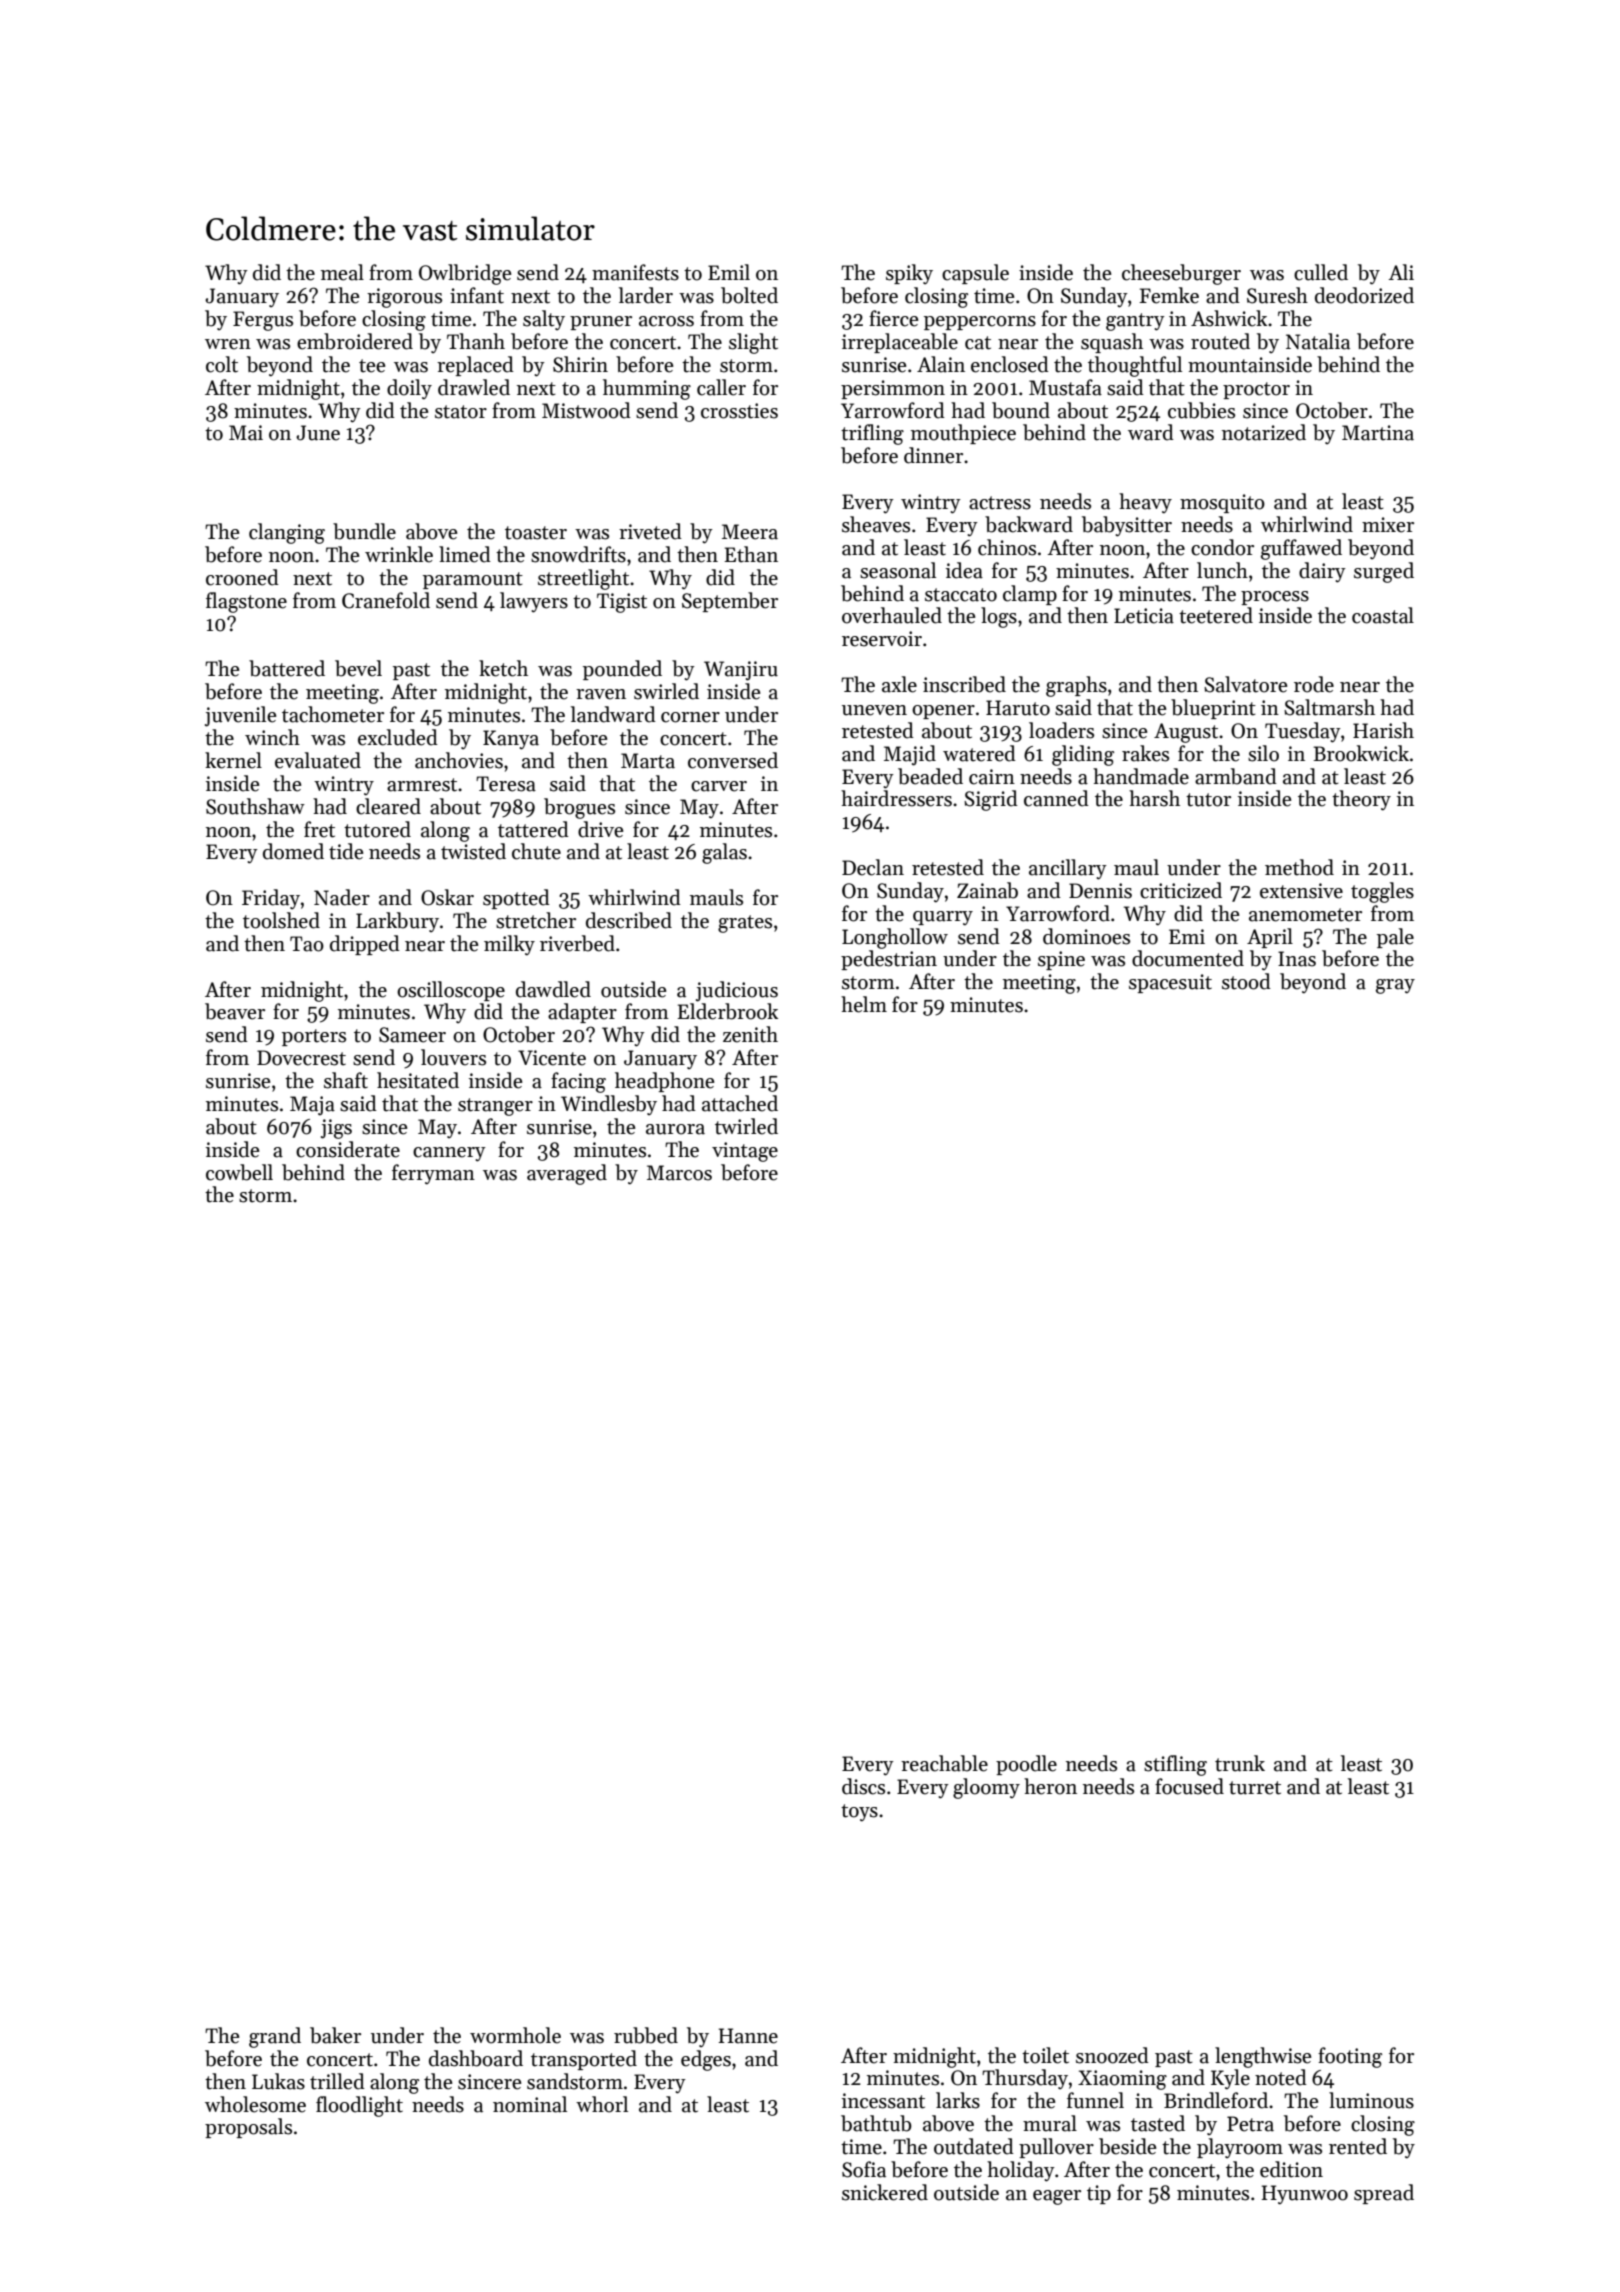 Image resolution: width=1620 pixels, height=2292 pixels. What do you see at coordinates (222, 364) in the image?
I see `colt` at bounding box center [222, 364].
